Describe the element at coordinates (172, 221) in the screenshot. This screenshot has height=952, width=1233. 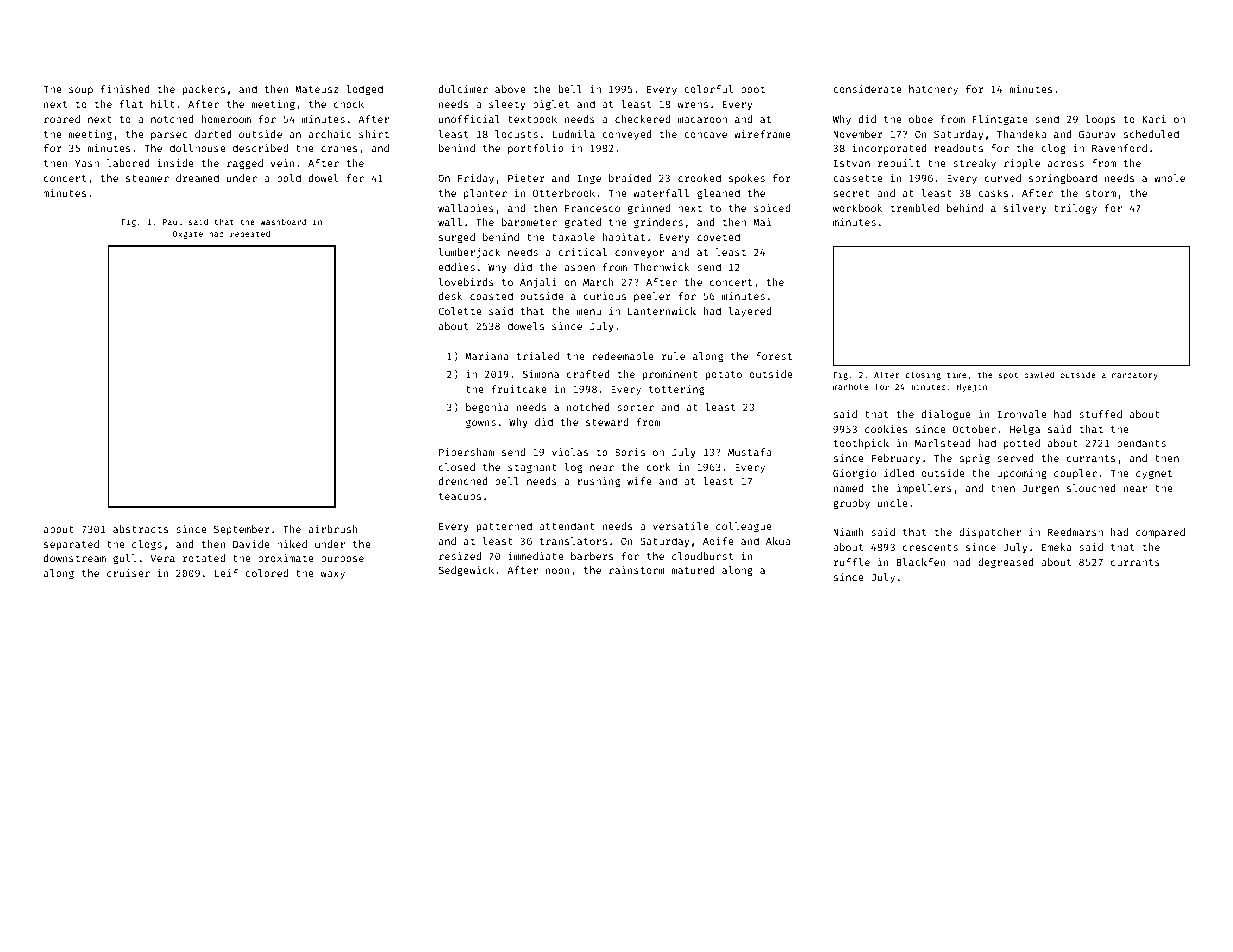
I see `Paul` at that location.
